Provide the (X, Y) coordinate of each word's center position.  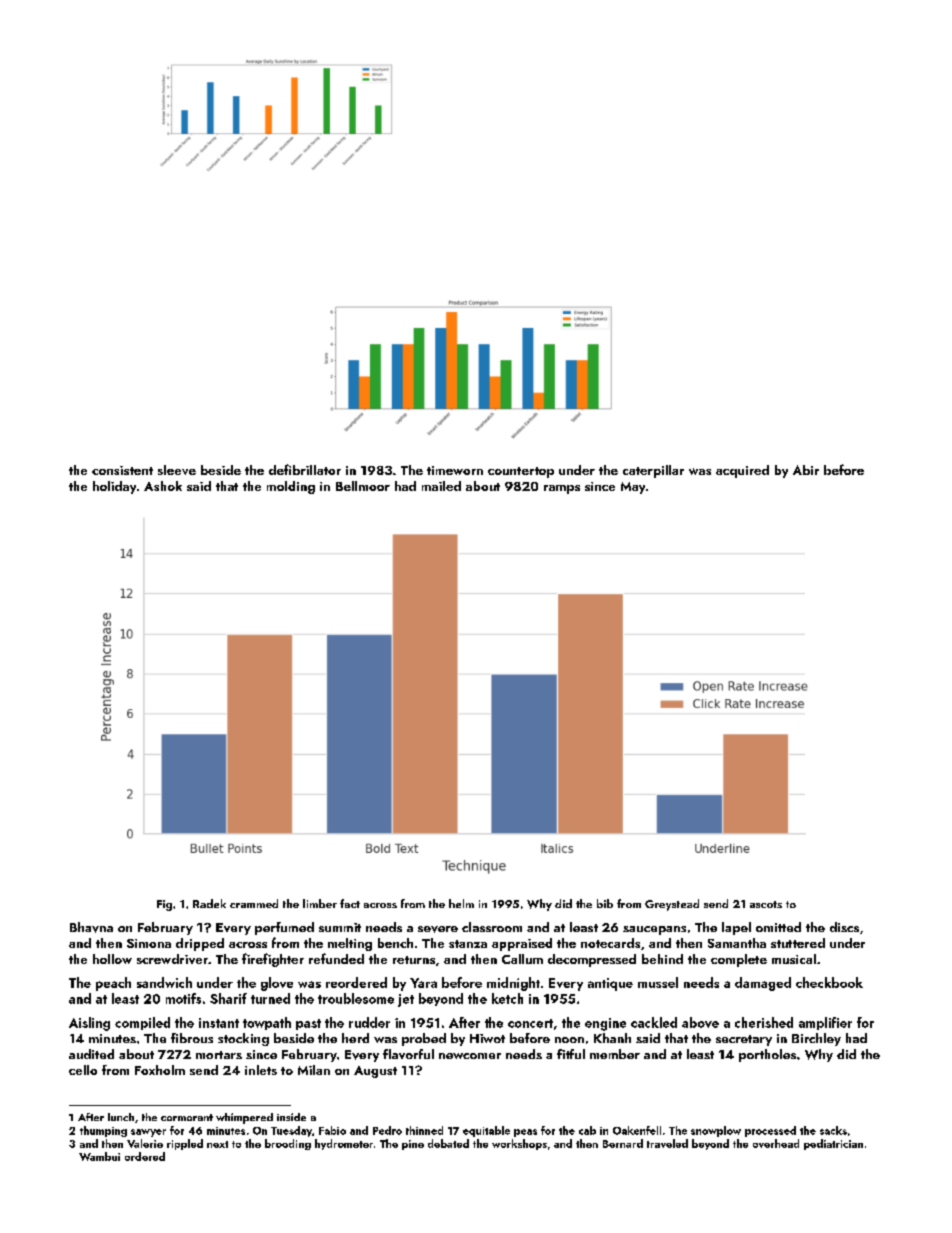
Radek (209, 903)
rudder (369, 1022)
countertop (521, 472)
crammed (254, 903)
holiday (114, 487)
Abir (806, 470)
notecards (610, 943)
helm (461, 903)
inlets (261, 1070)
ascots (766, 904)
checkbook (829, 982)
